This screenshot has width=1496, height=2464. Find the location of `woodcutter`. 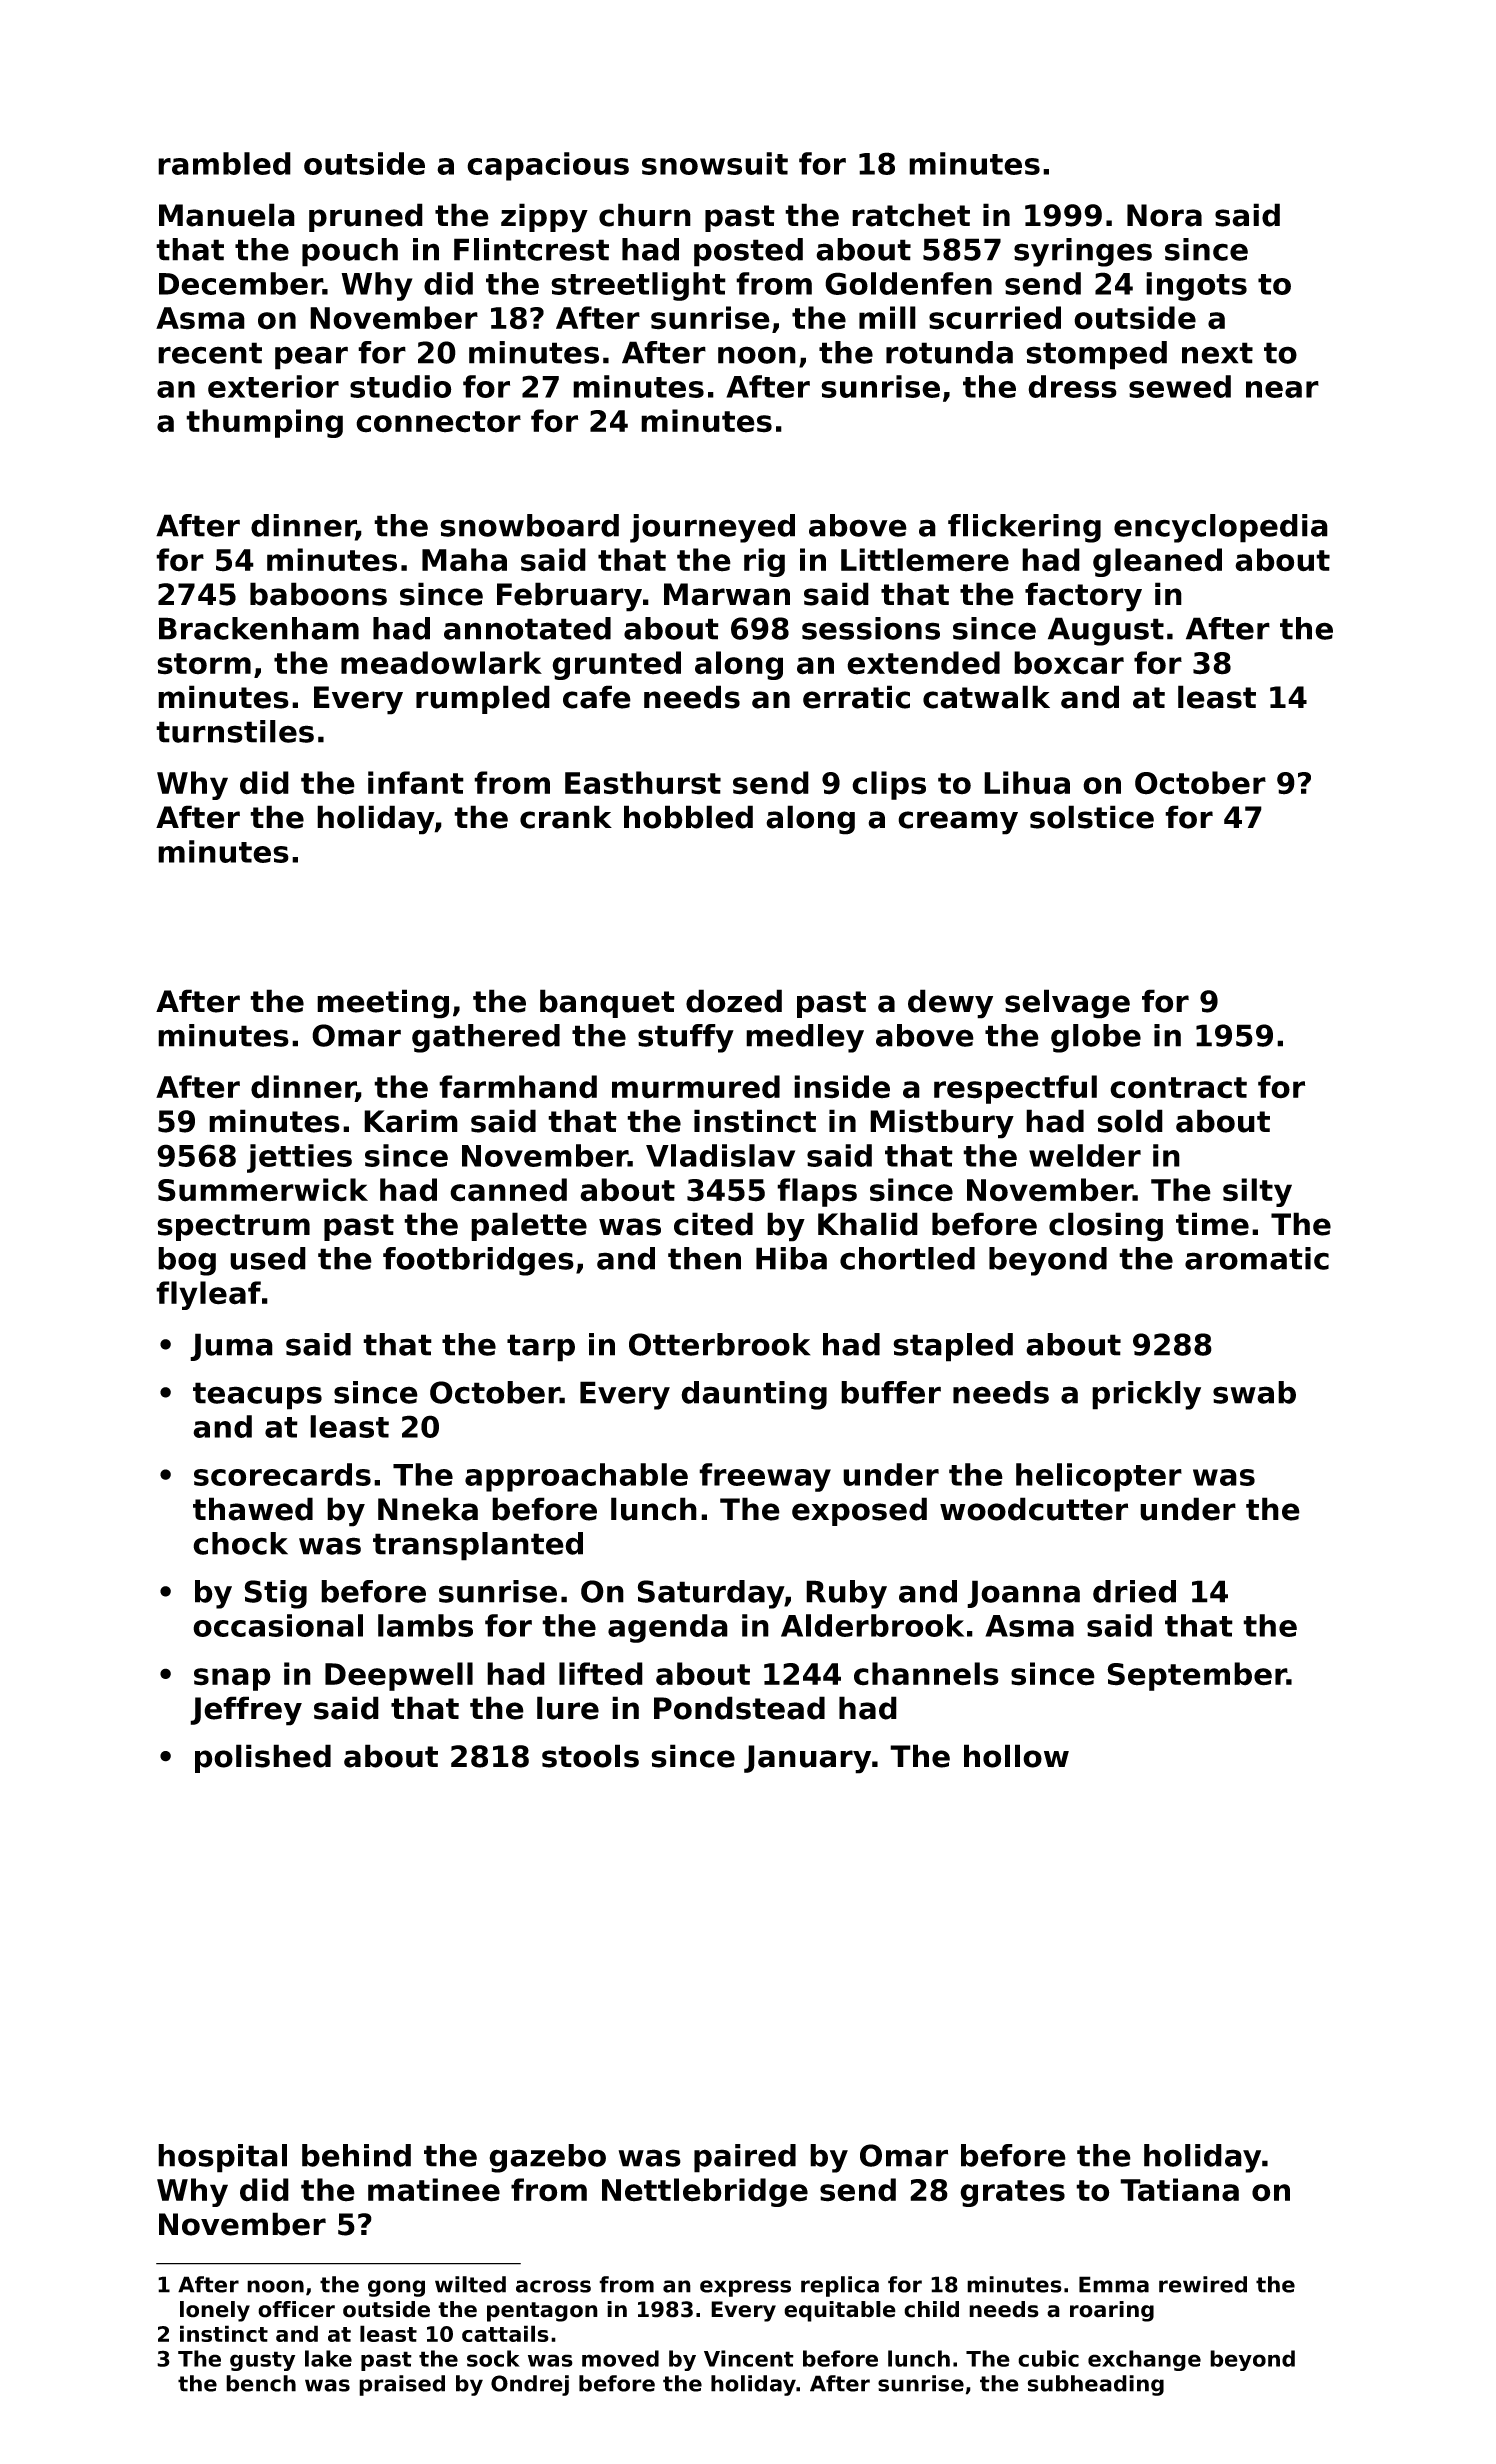

woodcutter is located at coordinates (1034, 1509).
